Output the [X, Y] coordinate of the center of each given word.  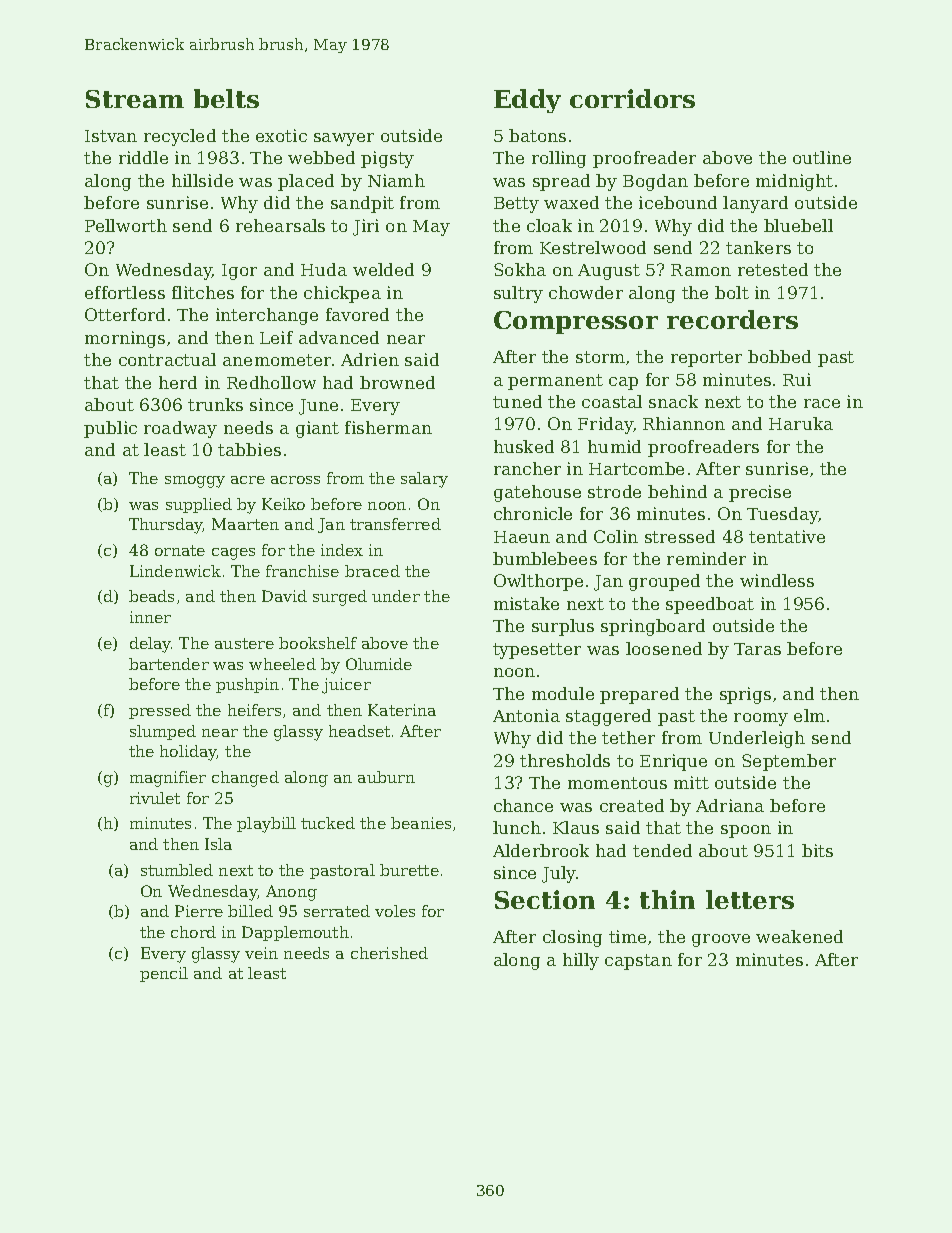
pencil [164, 974]
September [789, 762]
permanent [555, 382]
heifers [254, 710]
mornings [125, 339]
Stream [135, 99]
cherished [389, 953]
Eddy [527, 101]
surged [340, 598]
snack [673, 401]
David [284, 596]
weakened [799, 936]
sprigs [745, 695]
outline [822, 157]
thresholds [565, 760]
